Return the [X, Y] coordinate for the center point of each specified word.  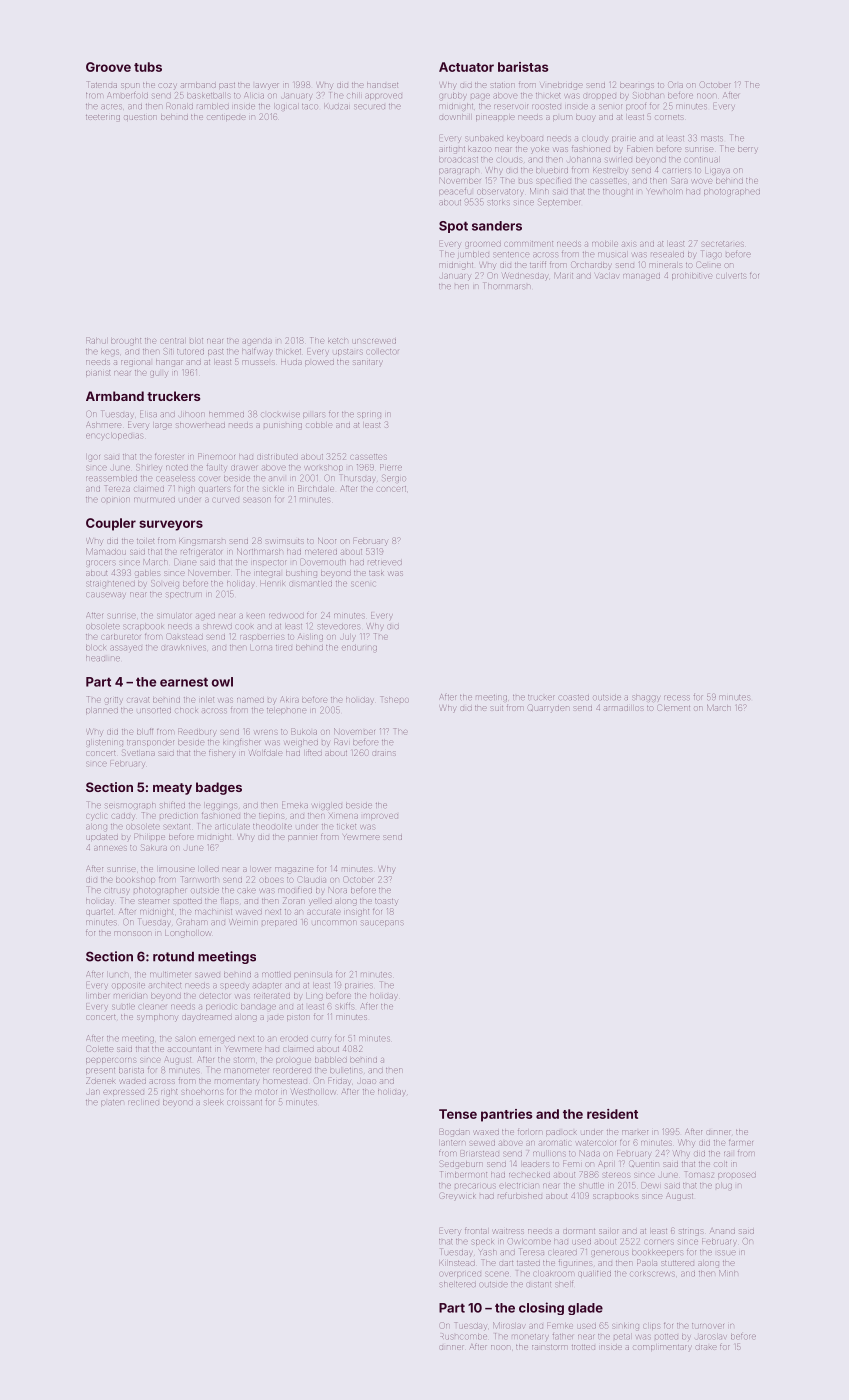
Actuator [466, 67]
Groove [108, 67]
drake [706, 1347]
